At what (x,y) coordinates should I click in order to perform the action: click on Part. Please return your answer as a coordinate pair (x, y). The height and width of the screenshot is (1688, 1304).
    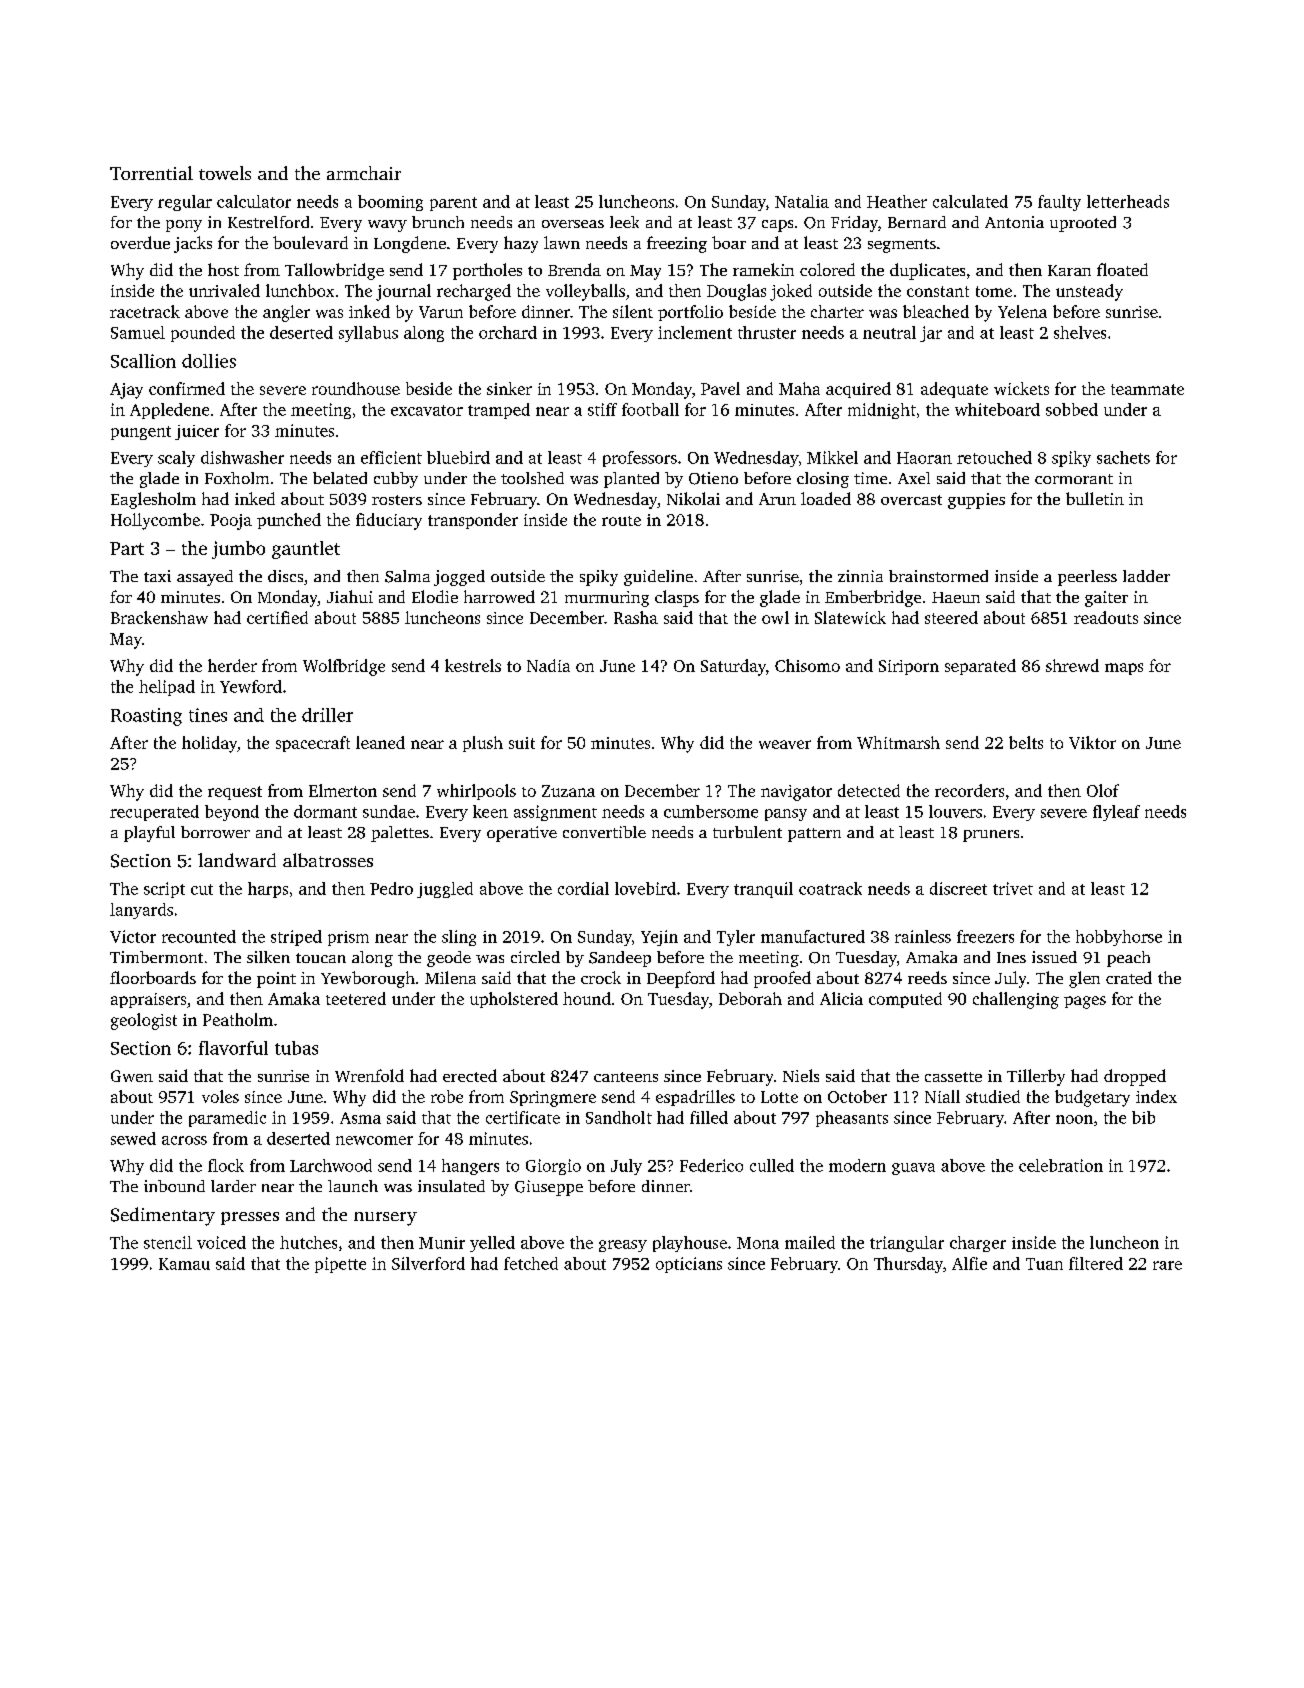
    Looking at the image, I should click on (127, 548).
